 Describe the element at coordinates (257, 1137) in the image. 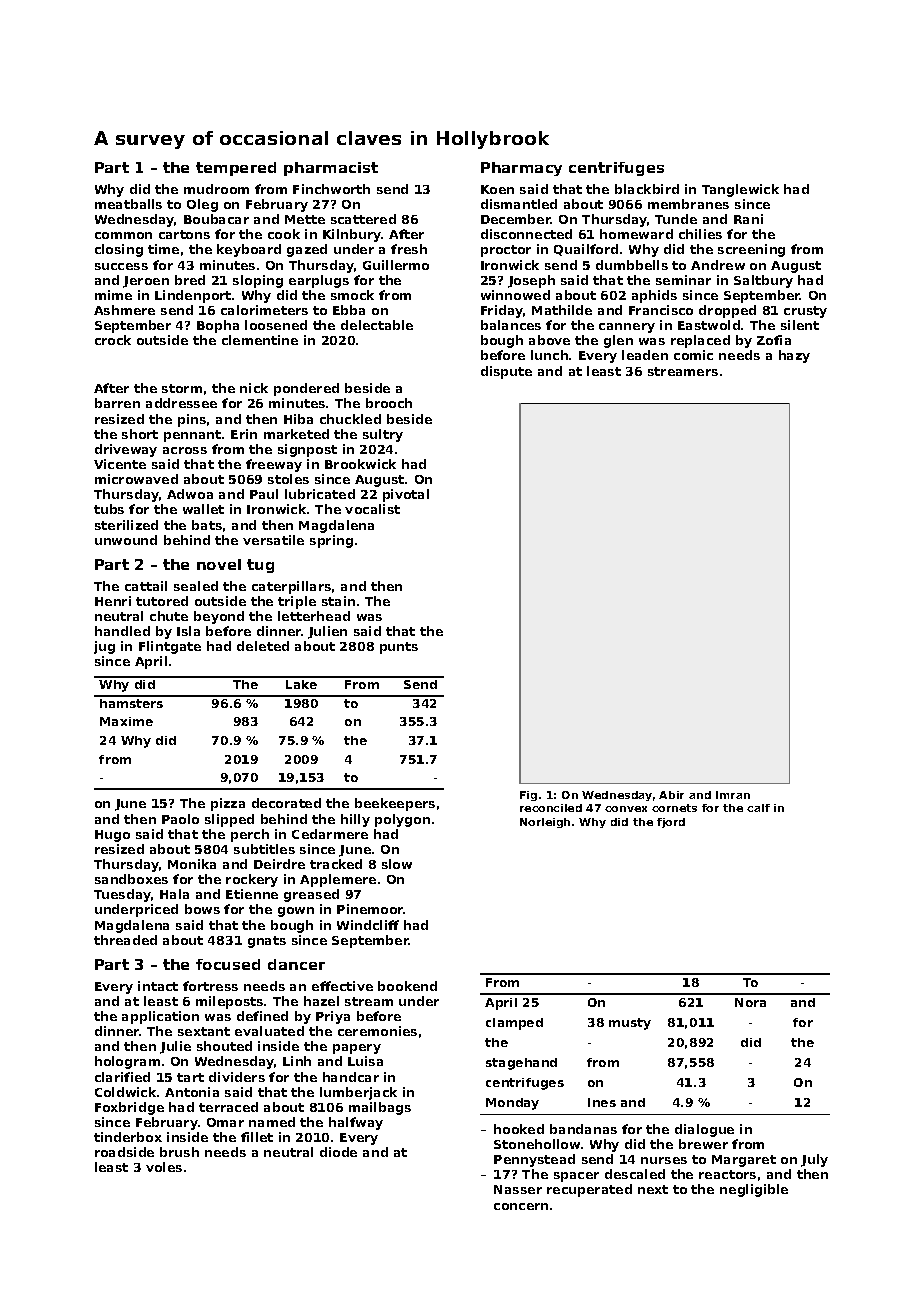

I see `fillet` at that location.
